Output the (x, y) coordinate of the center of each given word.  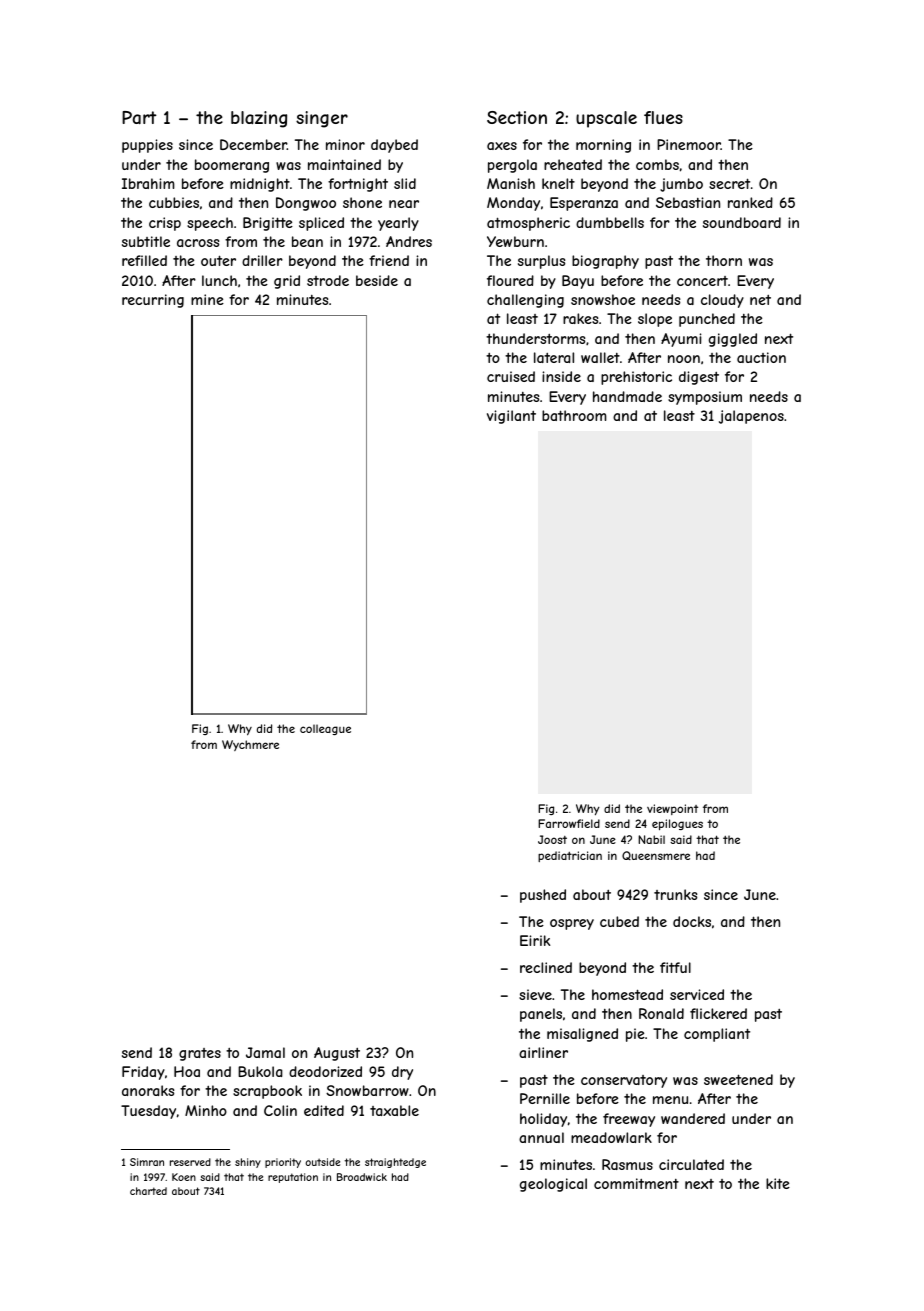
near (404, 204)
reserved (190, 1162)
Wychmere (250, 745)
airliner (543, 1052)
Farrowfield (569, 823)
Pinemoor (689, 144)
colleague (325, 729)
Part (139, 117)
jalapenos (751, 417)
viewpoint (672, 809)
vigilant (511, 417)
